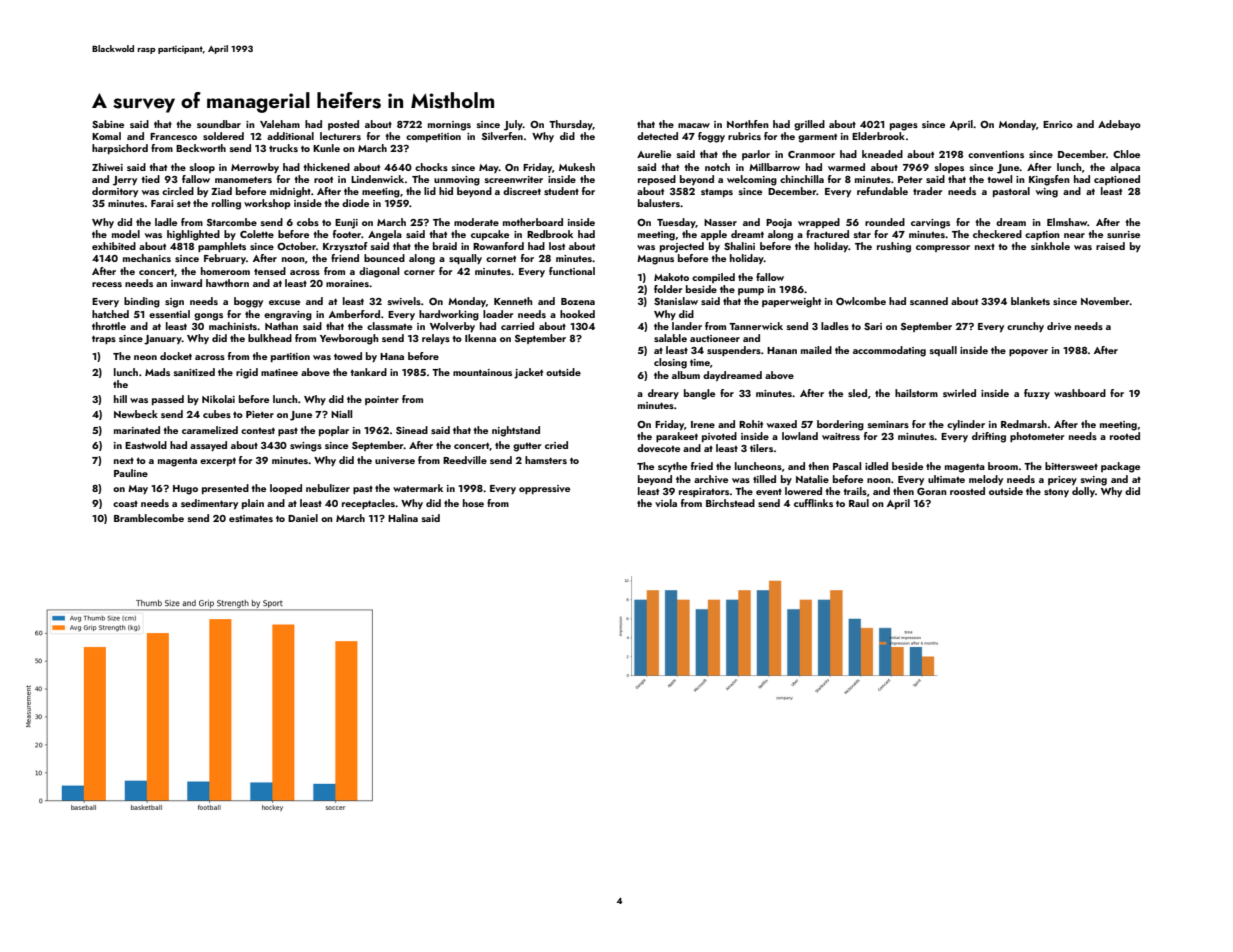  What do you see at coordinates (930, 224) in the screenshot?
I see `carvings` at bounding box center [930, 224].
